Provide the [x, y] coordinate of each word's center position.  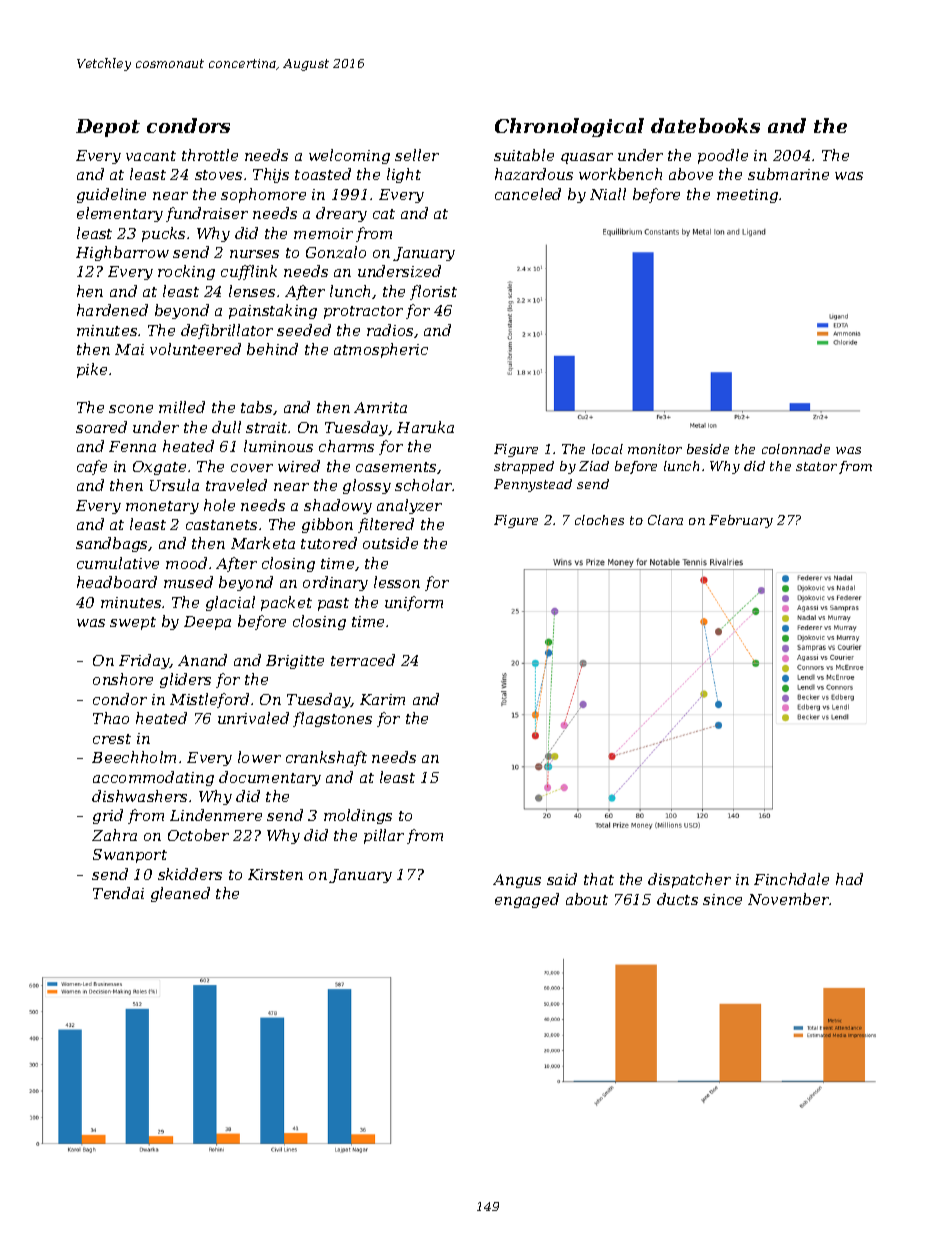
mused [188, 582]
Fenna [132, 446]
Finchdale [791, 879]
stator [816, 466]
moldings [358, 816]
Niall [608, 194]
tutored [329, 543]
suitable [524, 155]
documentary [270, 778]
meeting [747, 196]
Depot [108, 128]
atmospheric [381, 350]
